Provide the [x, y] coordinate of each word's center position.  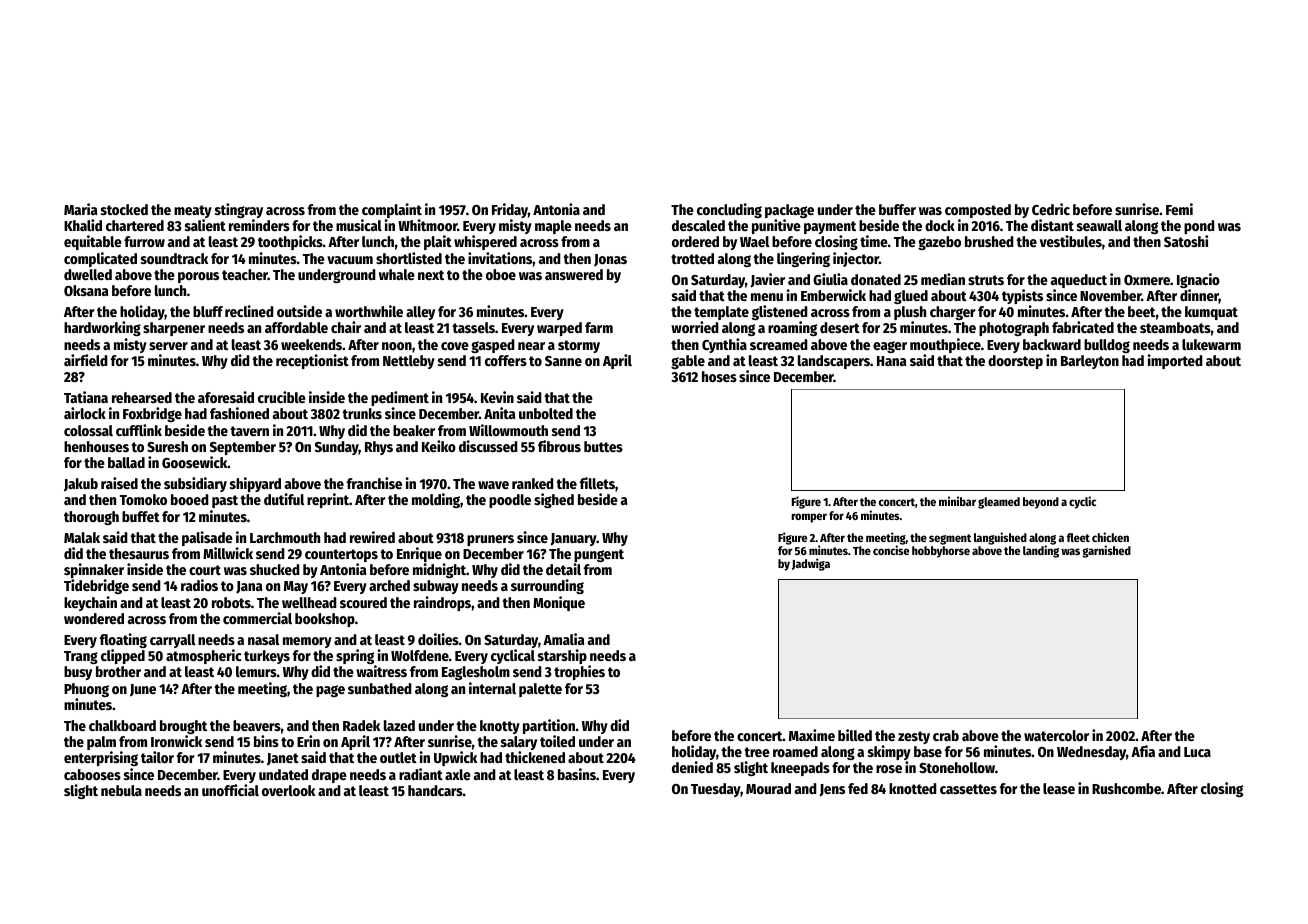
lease [1059, 788]
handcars [435, 790]
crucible [282, 397]
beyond [1041, 503]
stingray [239, 210]
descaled [698, 225]
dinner [1199, 296]
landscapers [834, 362]
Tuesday [716, 790]
